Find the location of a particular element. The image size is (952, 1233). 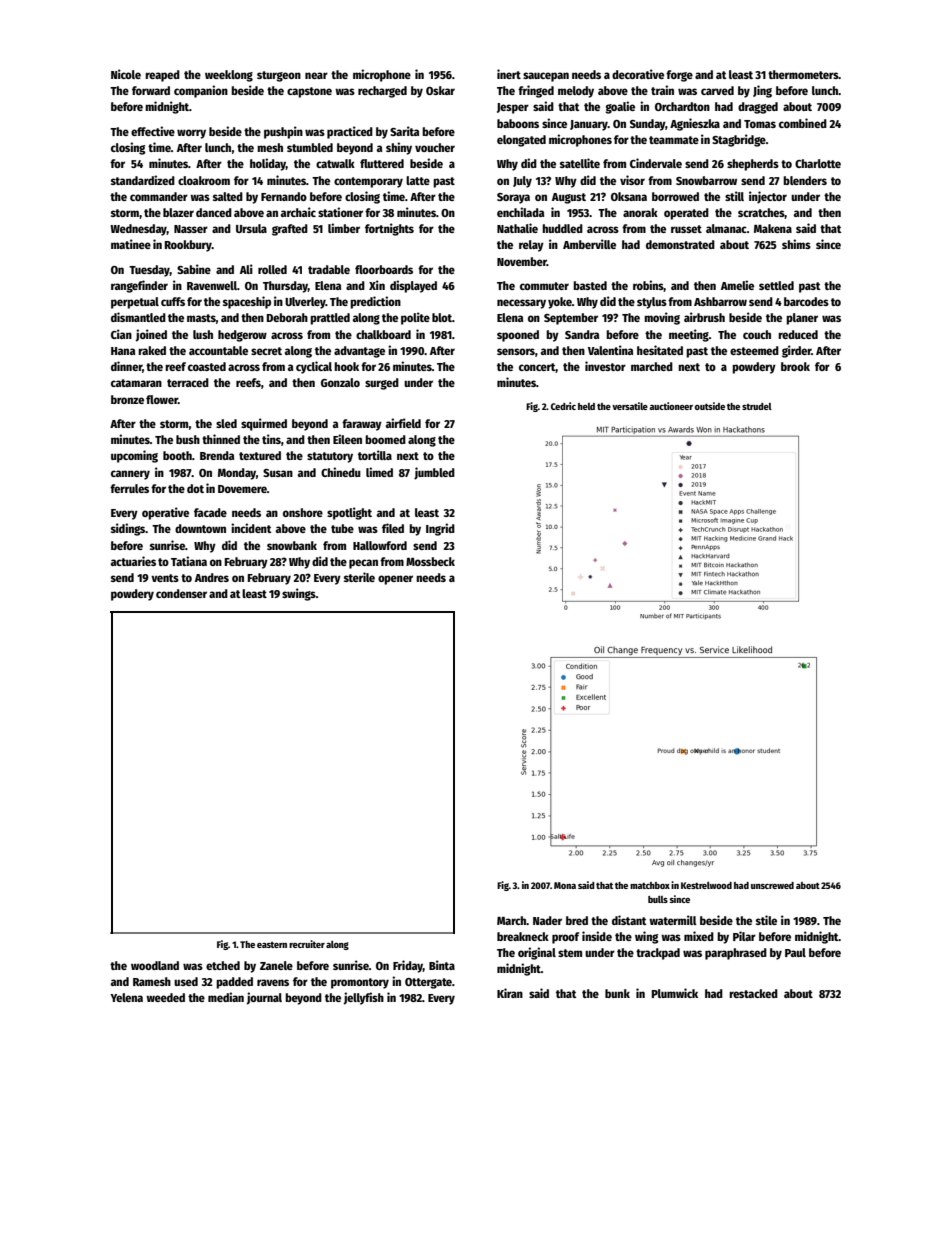

forward is located at coordinates (151, 90).
